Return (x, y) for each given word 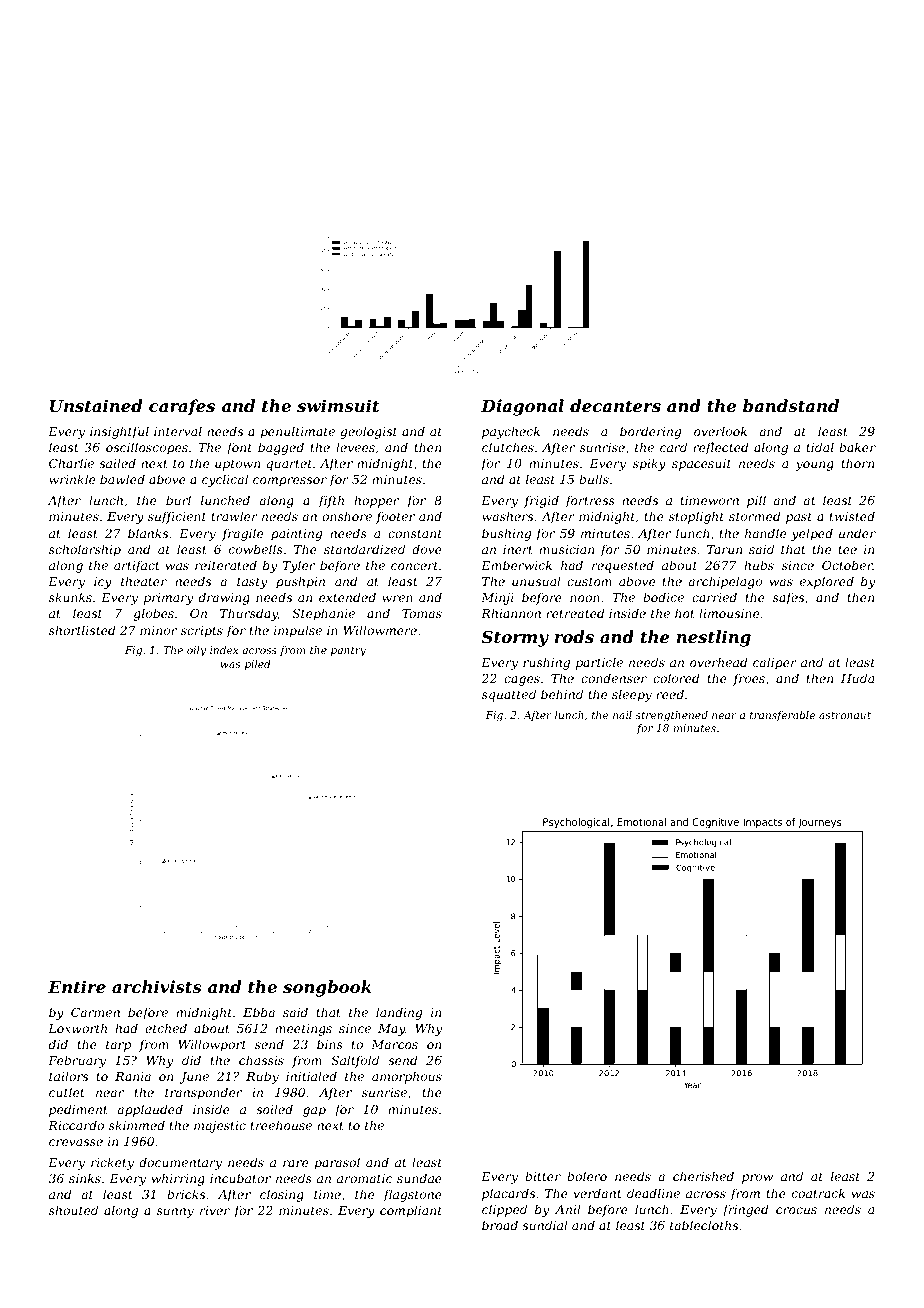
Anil (568, 1209)
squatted (509, 695)
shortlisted (82, 630)
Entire (77, 986)
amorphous (407, 1077)
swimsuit (338, 405)
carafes (182, 407)
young (814, 466)
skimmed (137, 1125)
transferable (782, 716)
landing (399, 1013)
